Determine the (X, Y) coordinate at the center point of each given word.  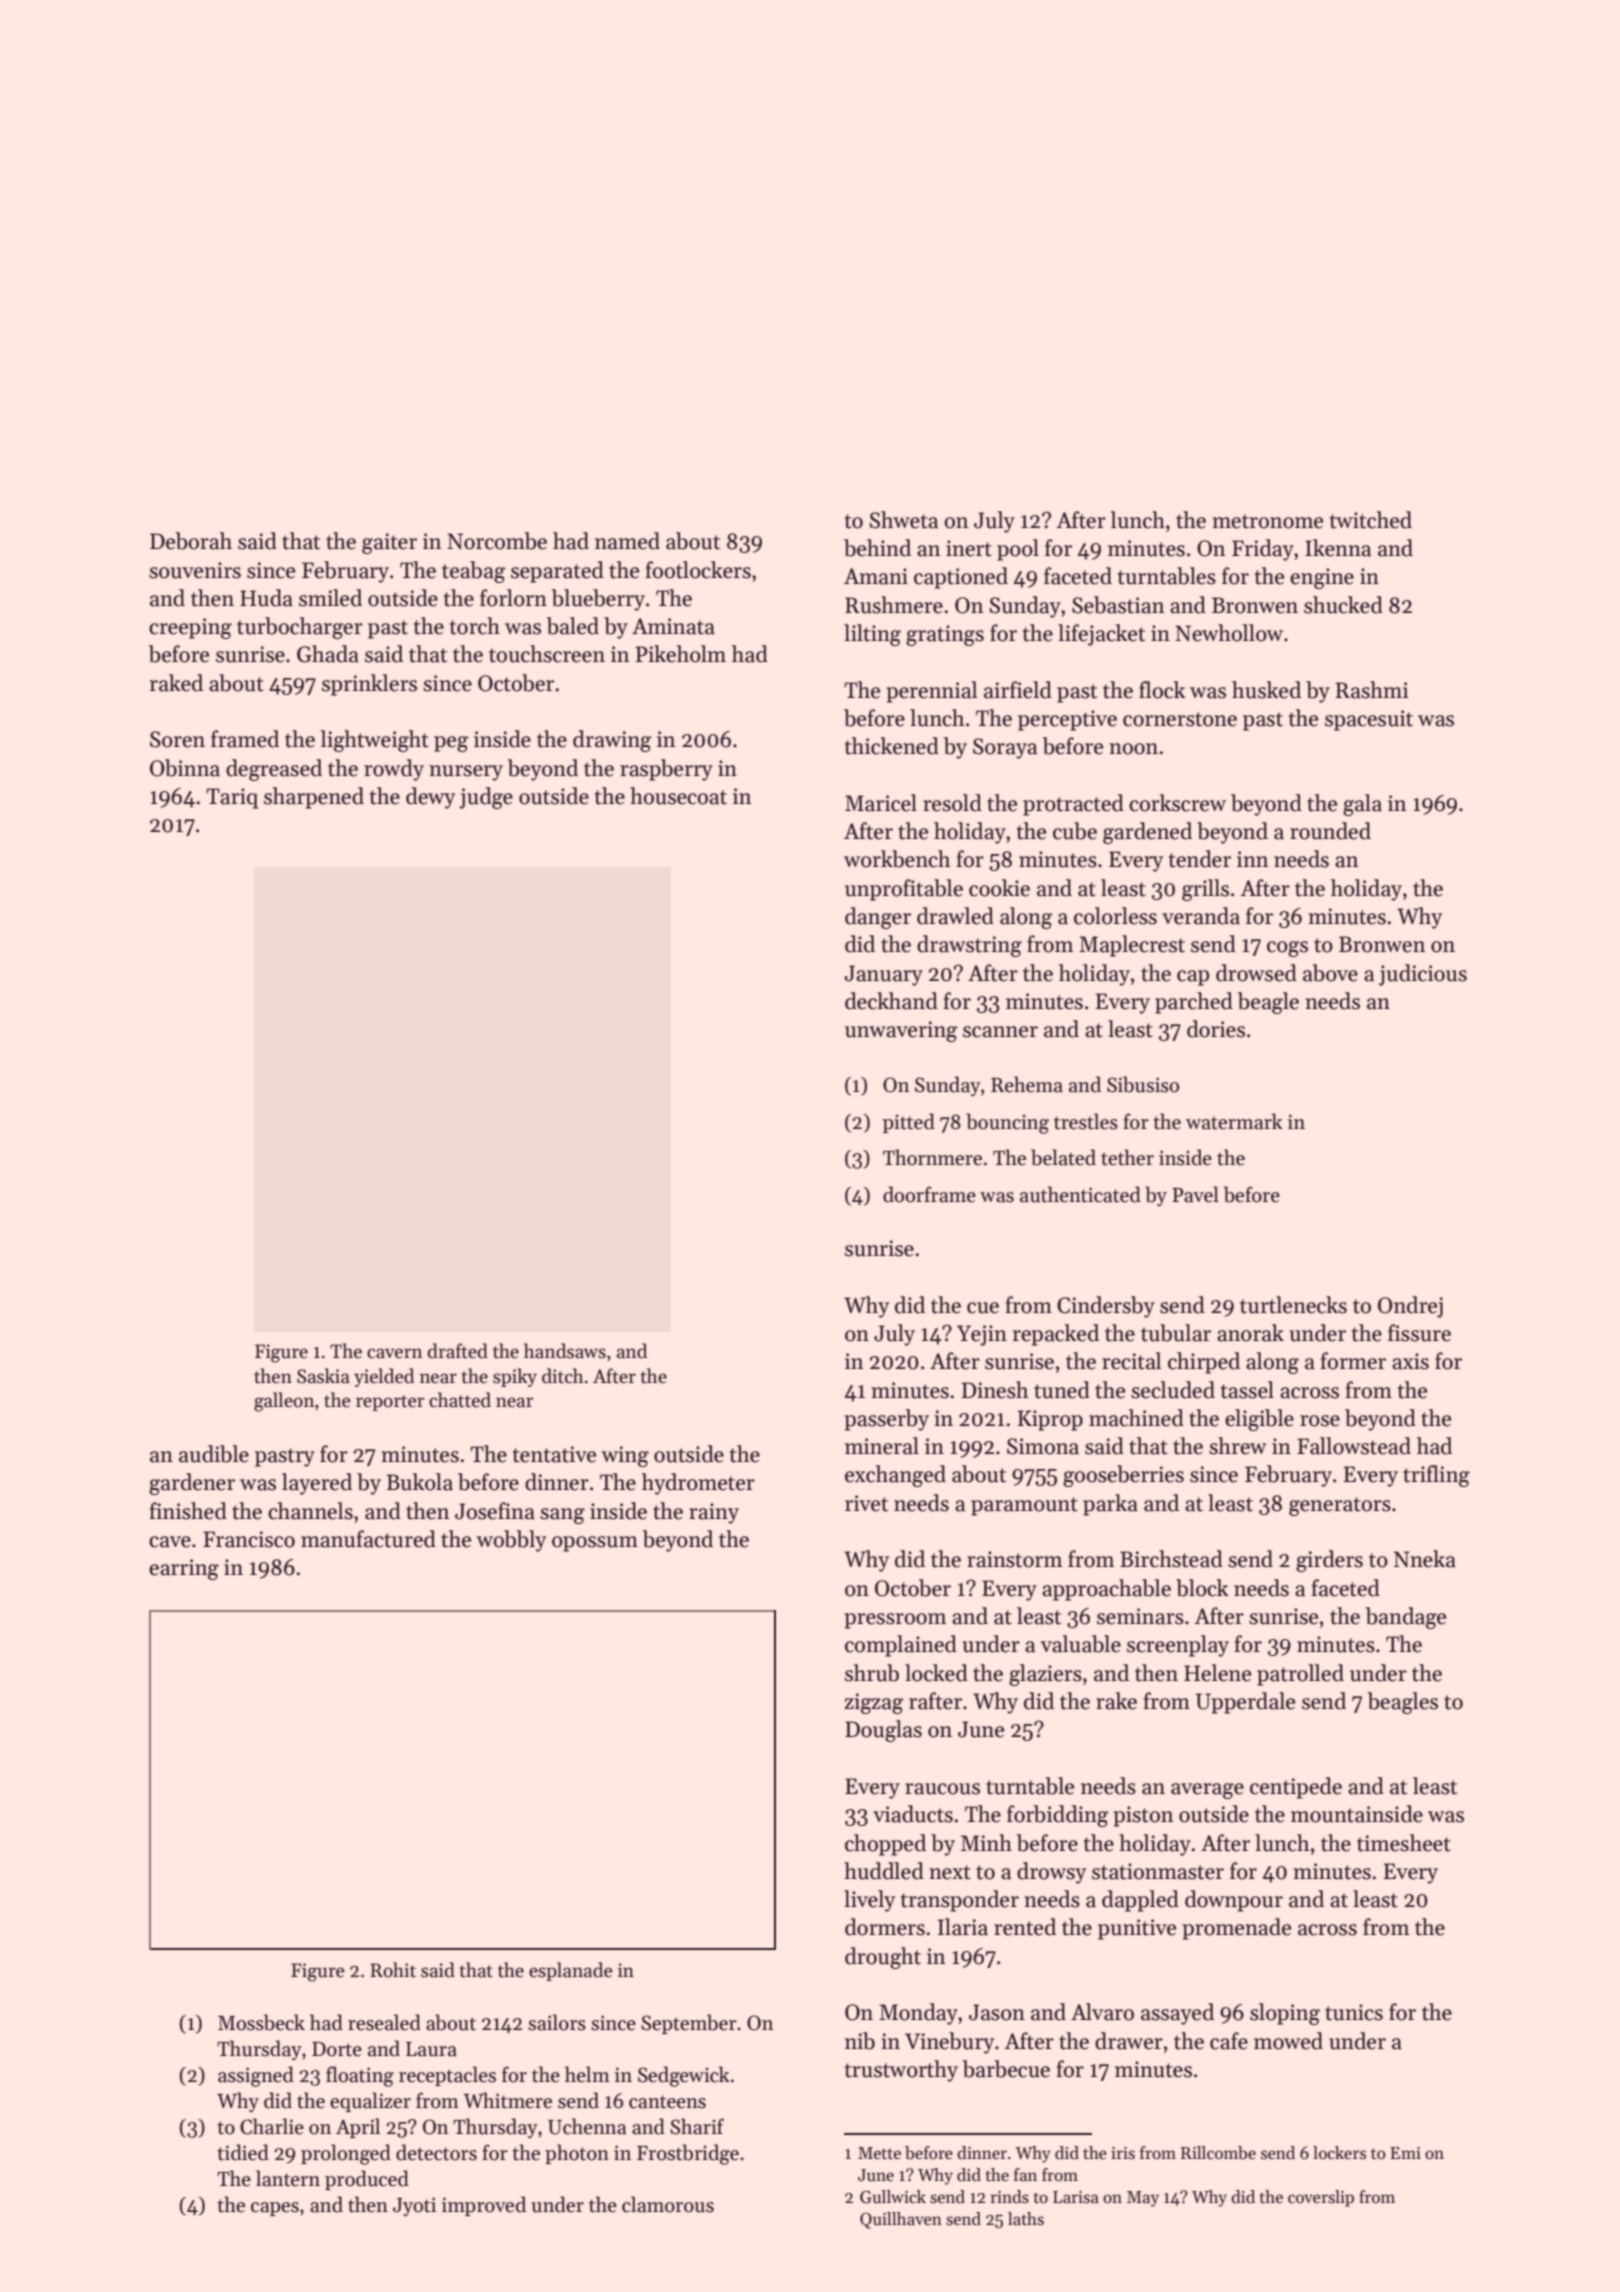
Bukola (419, 1482)
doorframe (929, 1194)
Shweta (904, 520)
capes (275, 2209)
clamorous (668, 2204)
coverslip (1321, 2198)
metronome (1267, 521)
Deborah (191, 541)
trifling (1436, 1476)
